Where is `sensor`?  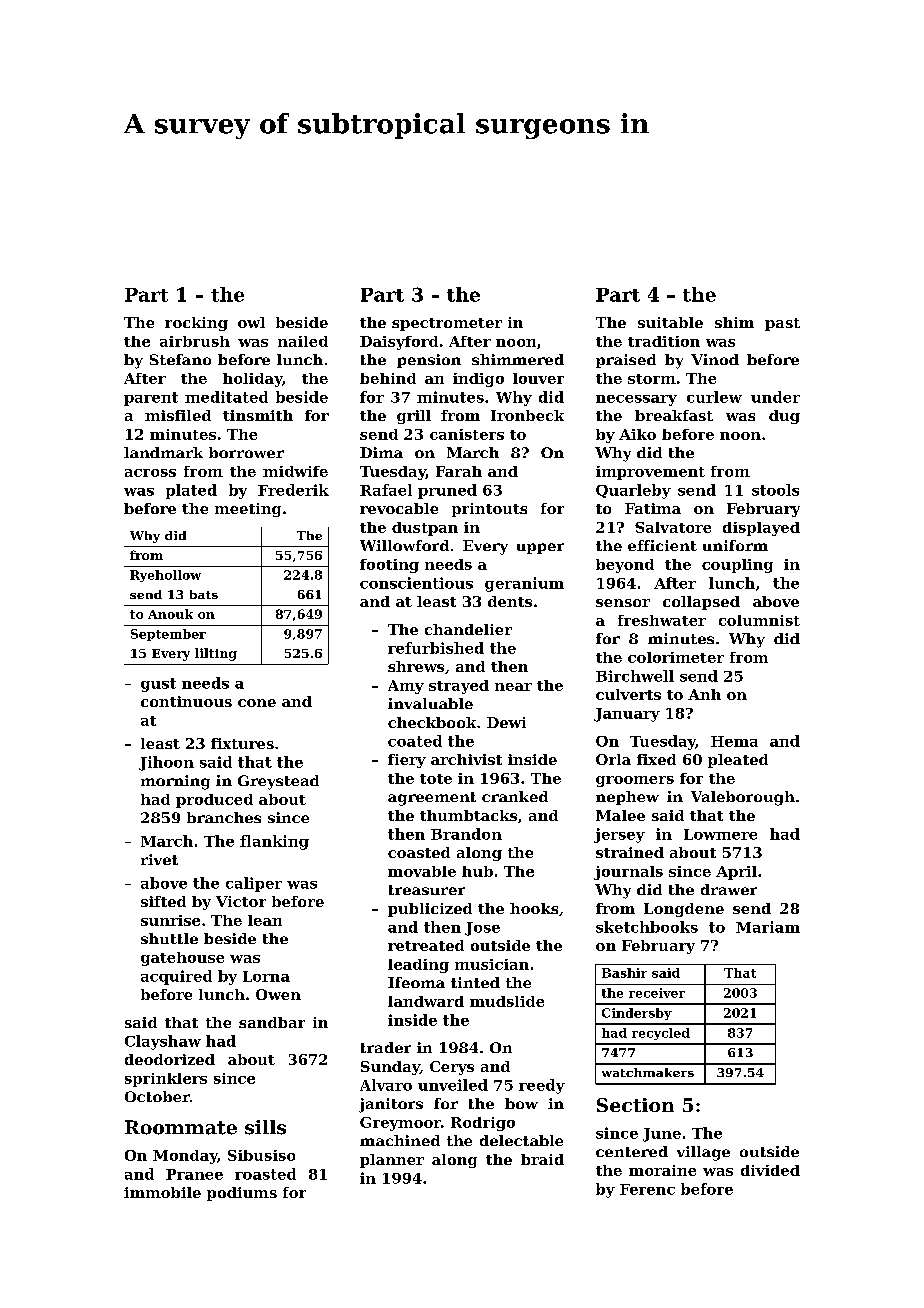
sensor is located at coordinates (623, 603).
